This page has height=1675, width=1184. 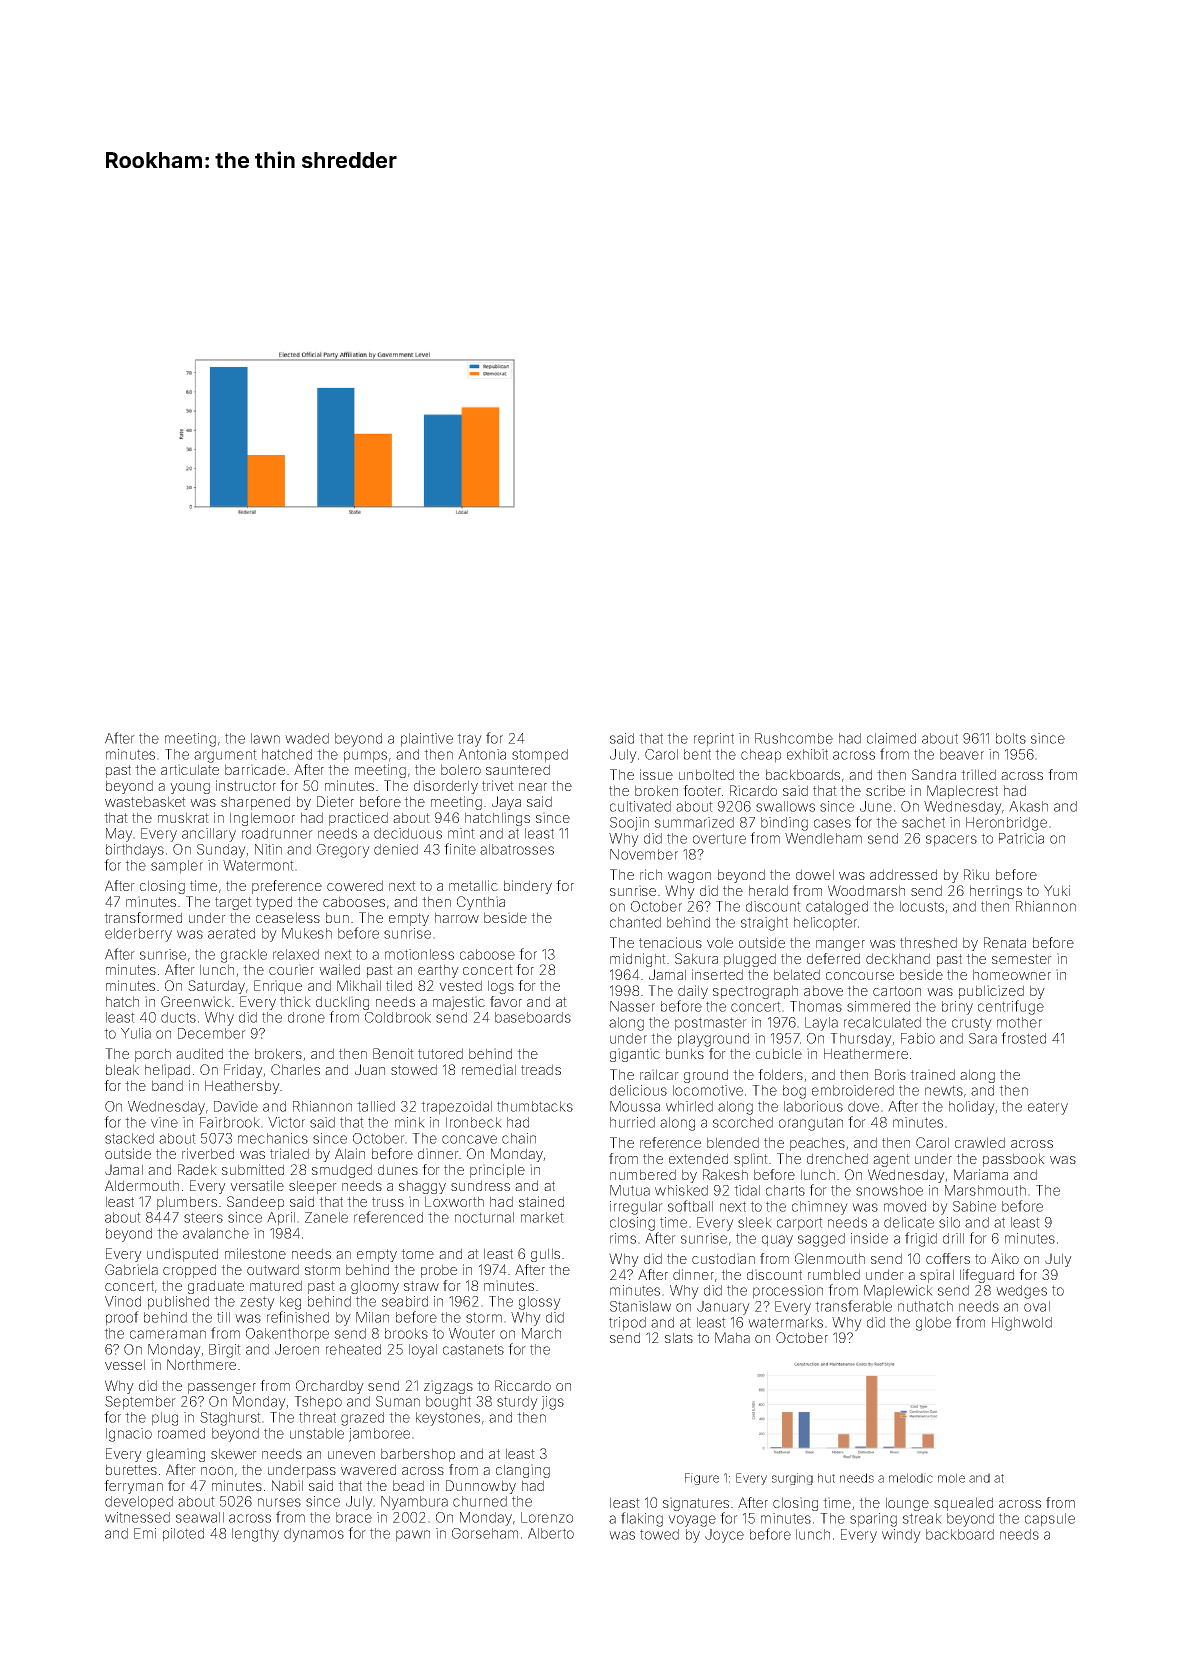 What do you see at coordinates (314, 1535) in the page?
I see `dynamos` at bounding box center [314, 1535].
